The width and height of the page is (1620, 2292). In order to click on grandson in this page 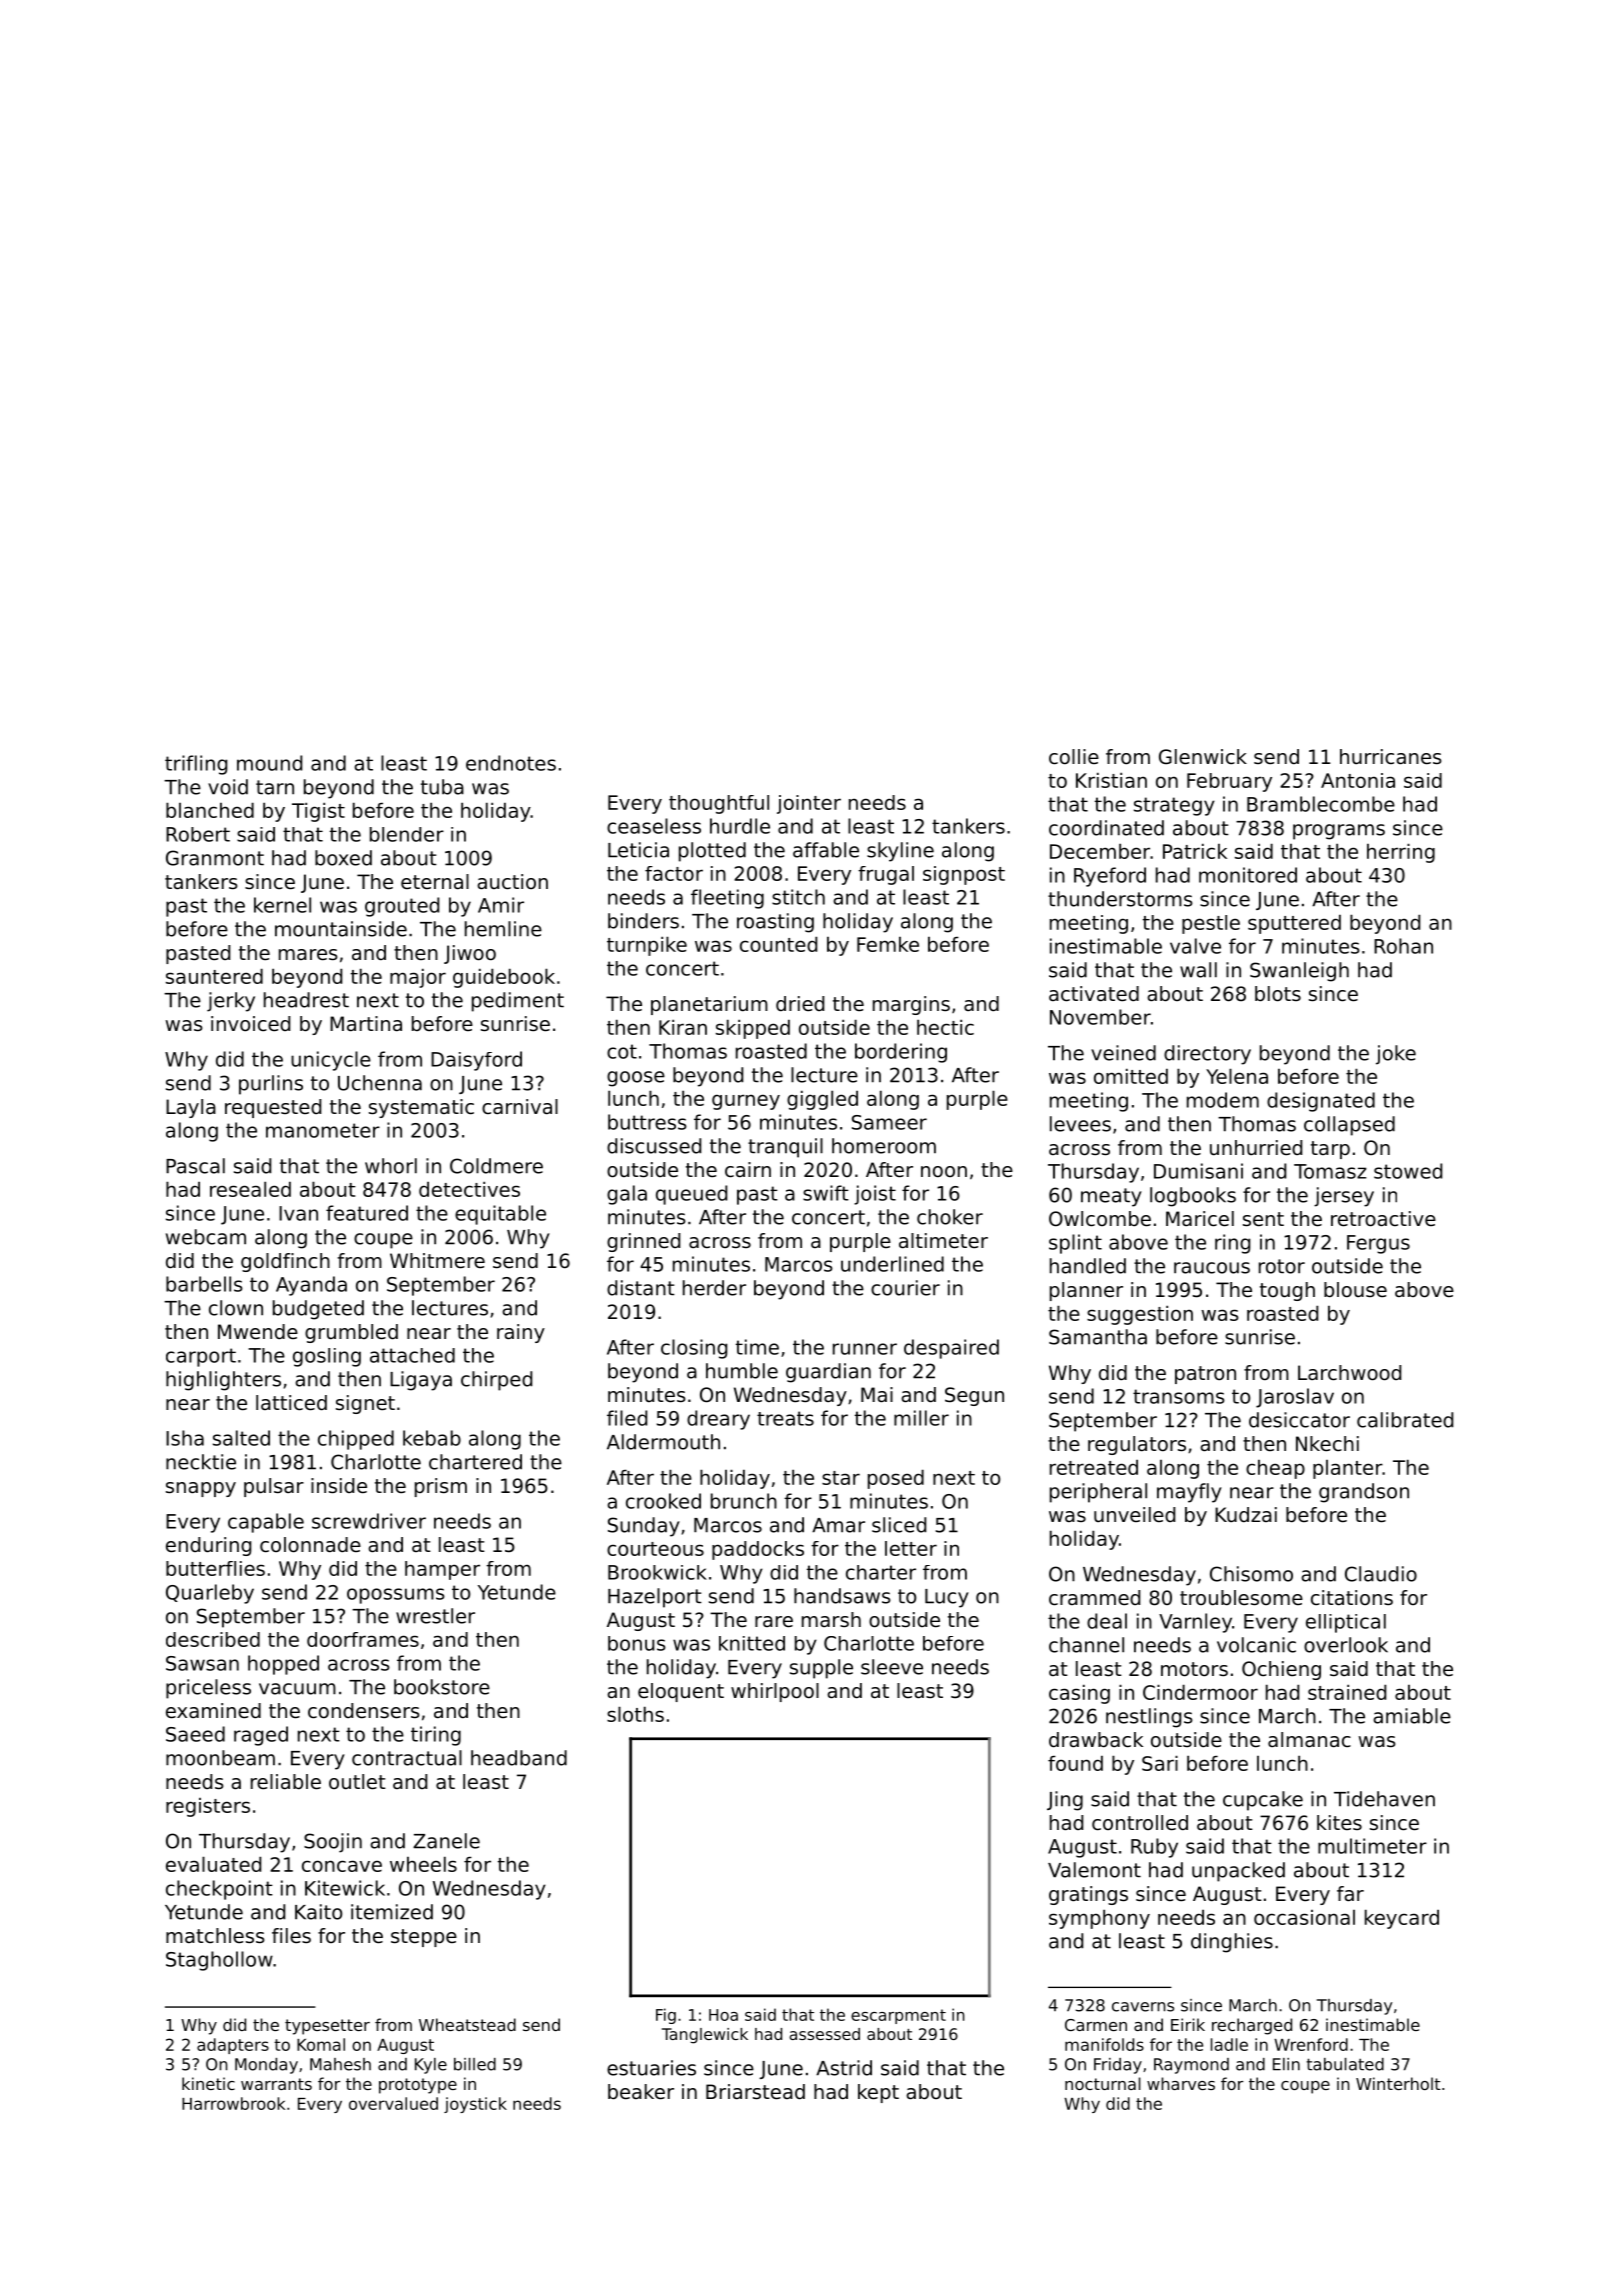, I will do `click(1364, 1493)`.
